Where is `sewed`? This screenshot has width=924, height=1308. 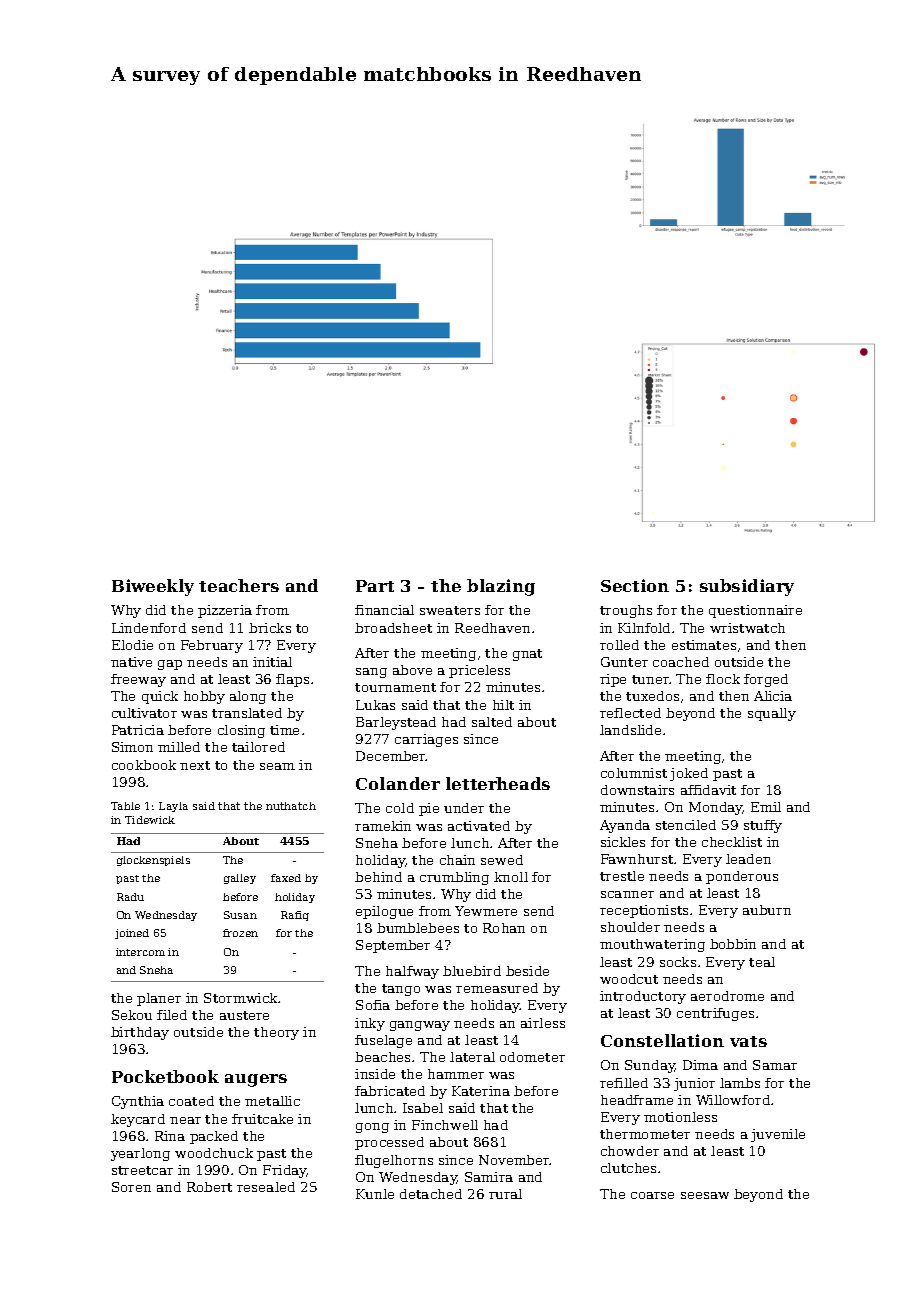
sewed is located at coordinates (502, 860).
